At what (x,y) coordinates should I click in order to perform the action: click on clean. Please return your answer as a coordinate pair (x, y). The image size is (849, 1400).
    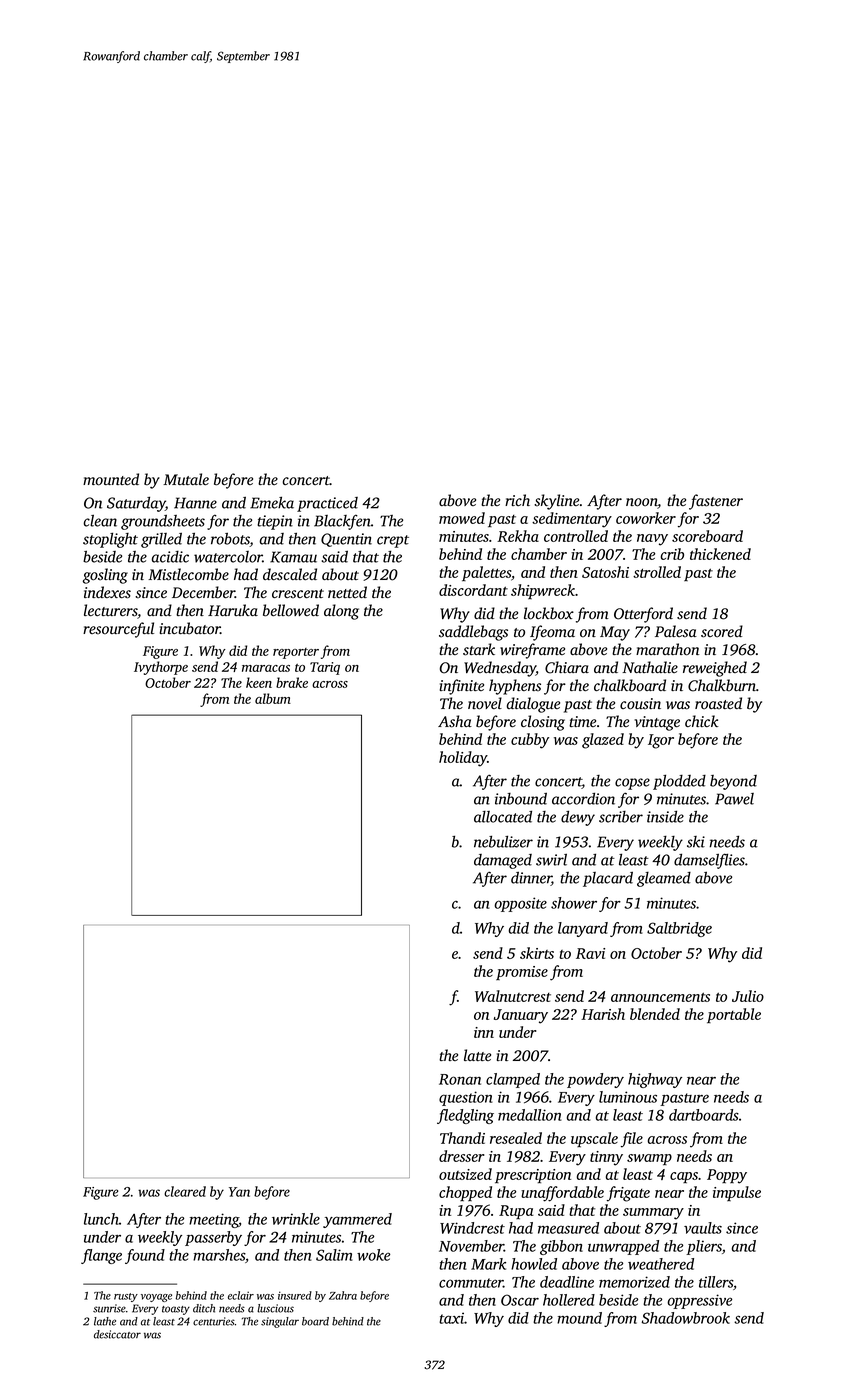
    Looking at the image, I should click on (100, 521).
